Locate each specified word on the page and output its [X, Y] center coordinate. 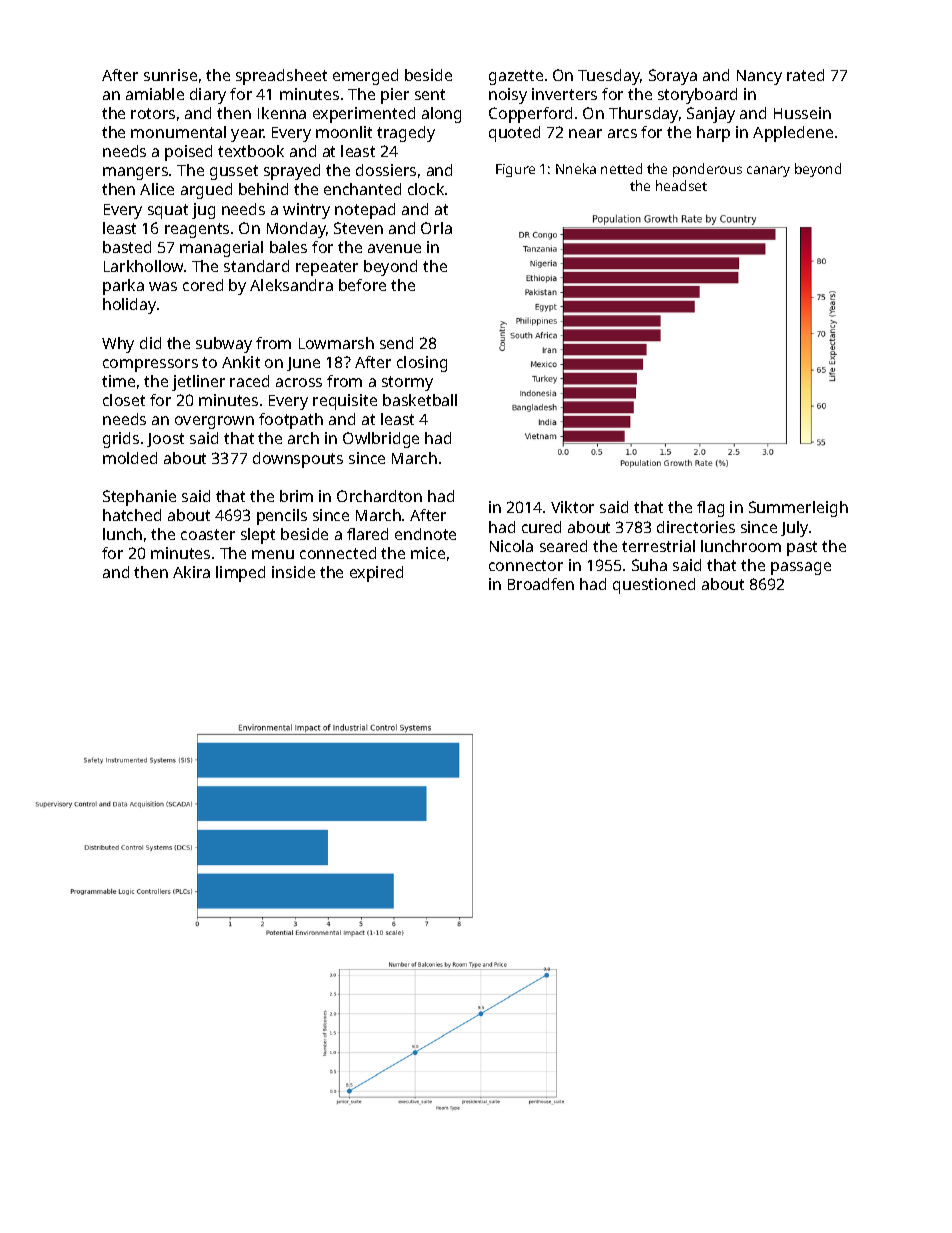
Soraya [673, 77]
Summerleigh [798, 509]
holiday [129, 306]
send [396, 343]
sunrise [170, 75]
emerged [365, 77]
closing [422, 364]
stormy [407, 383]
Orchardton [379, 496]
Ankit [241, 362]
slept [258, 536]
